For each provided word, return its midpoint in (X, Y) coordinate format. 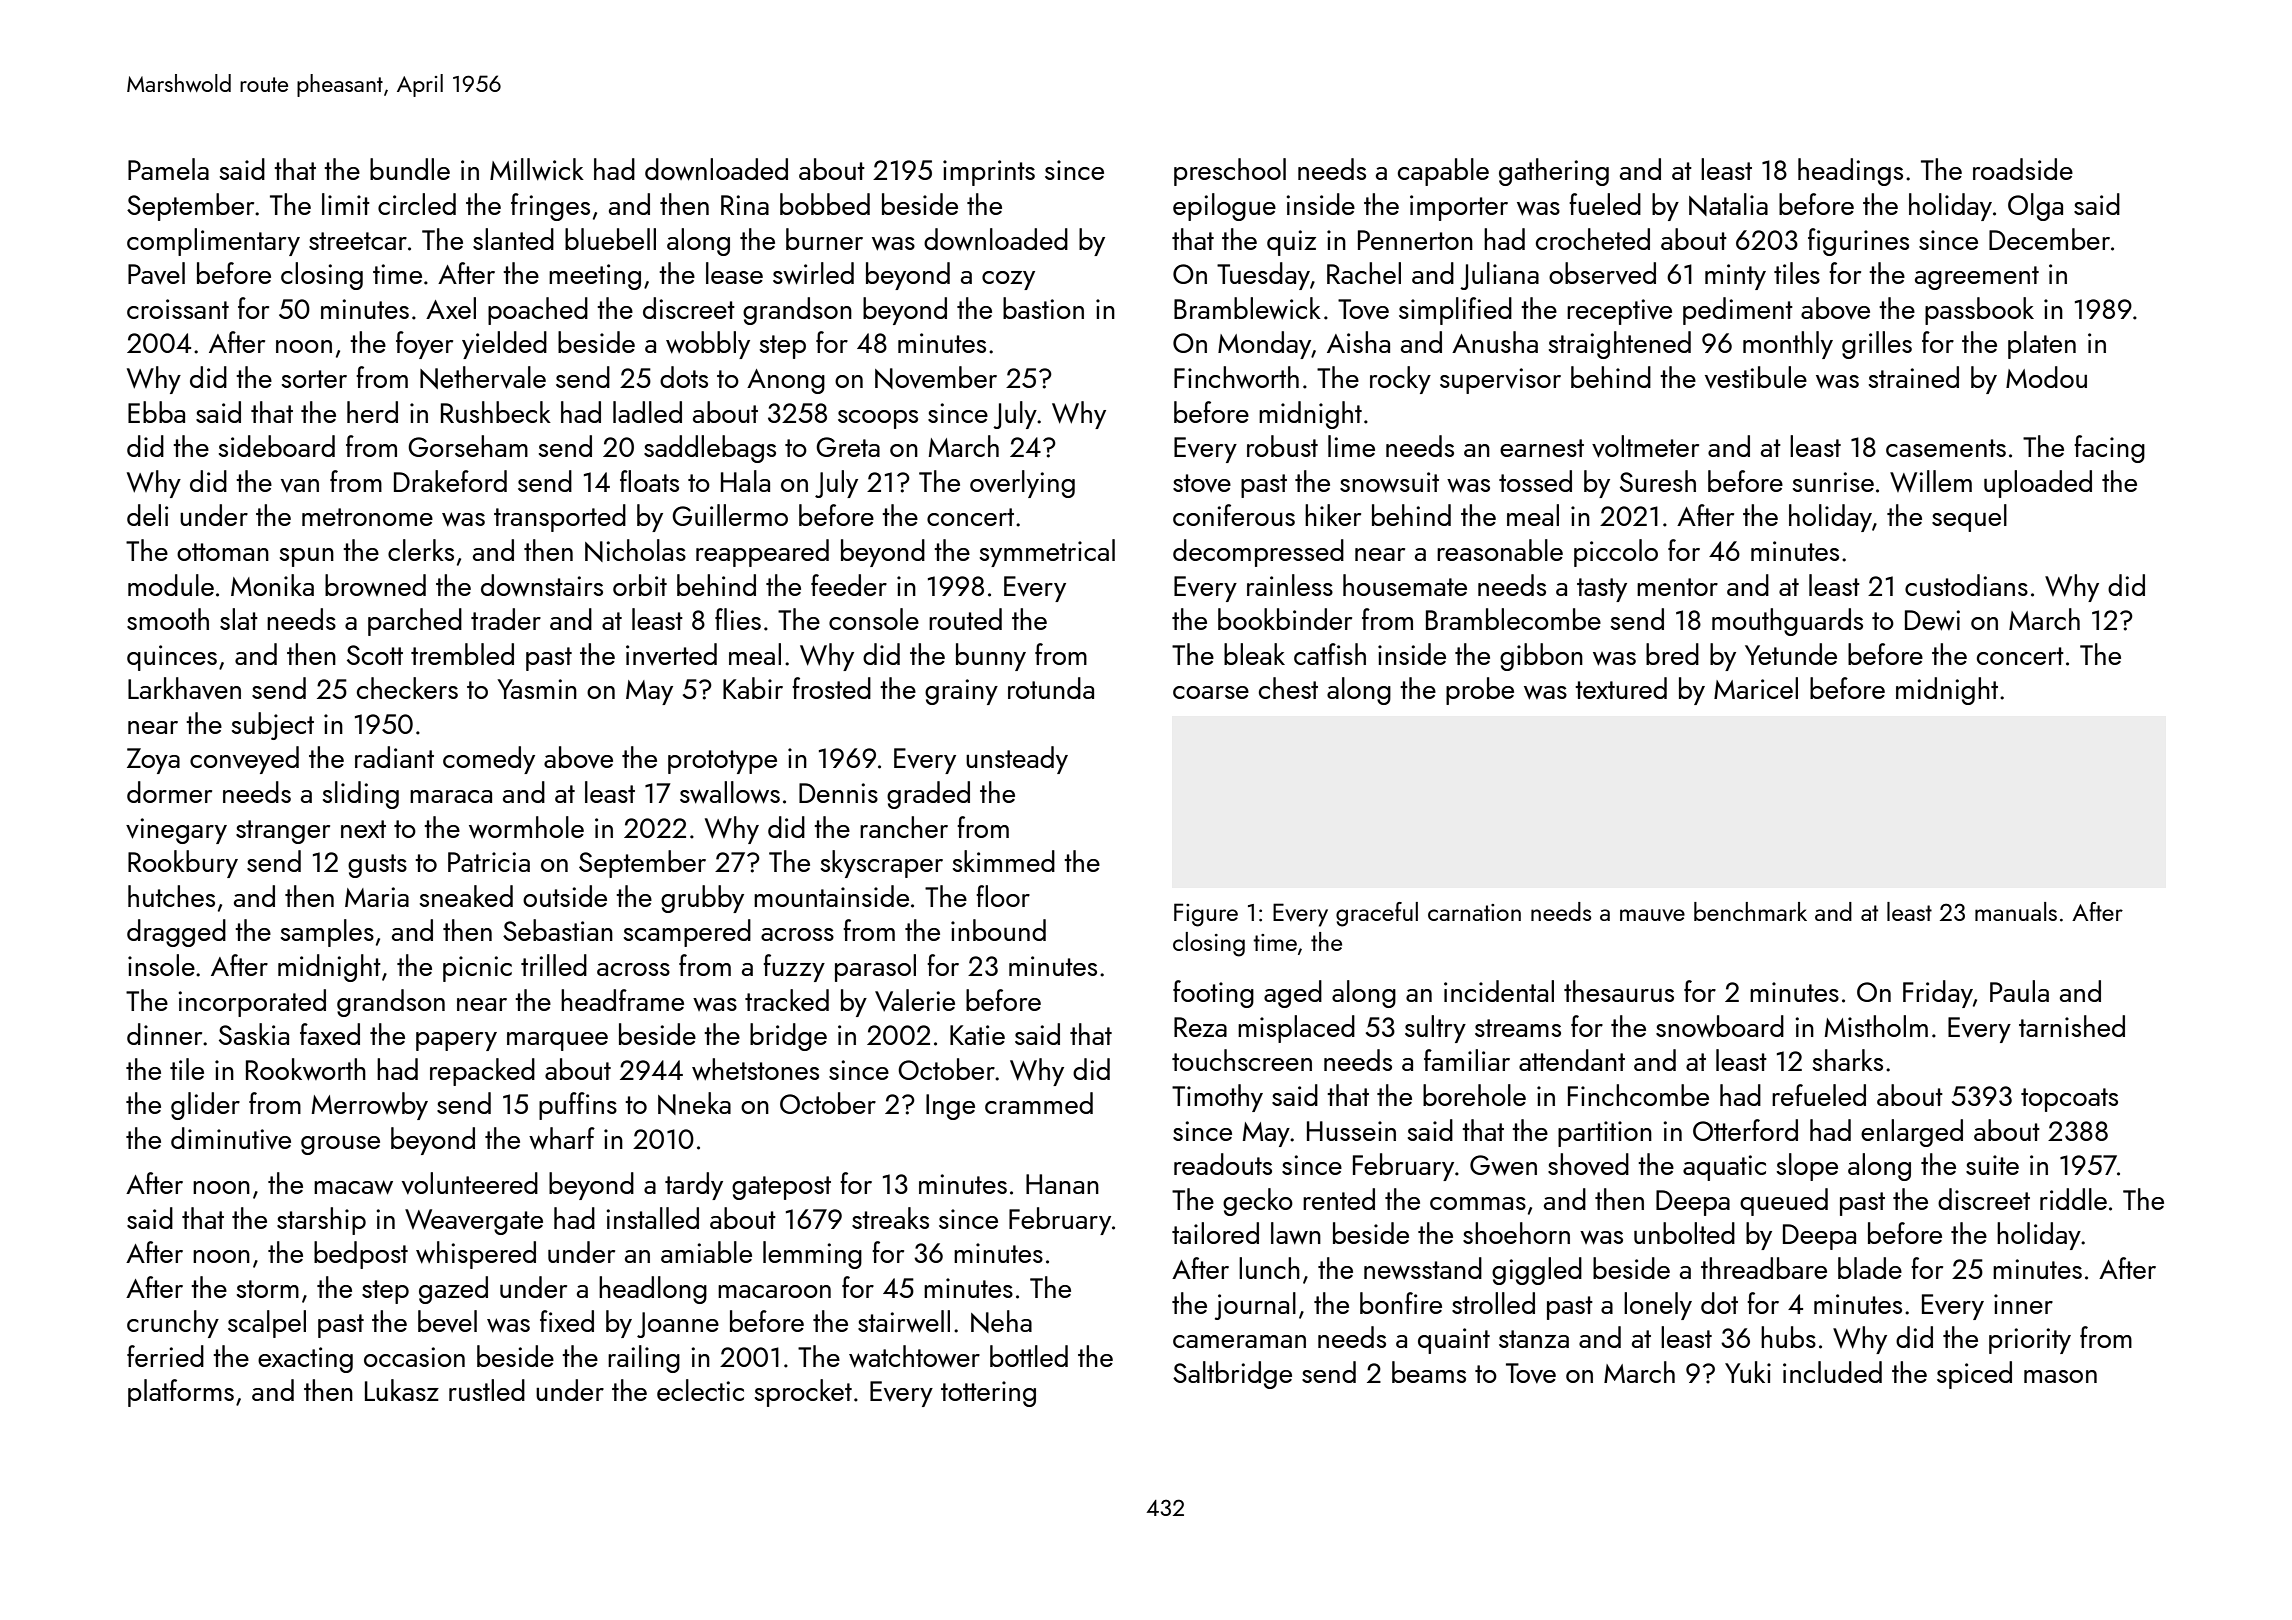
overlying (1022, 484)
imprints (989, 173)
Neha (1001, 1321)
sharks (1848, 1060)
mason (2060, 1376)
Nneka (694, 1103)
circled (417, 204)
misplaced (1296, 1029)
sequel (1969, 518)
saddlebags (710, 449)
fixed (567, 1321)
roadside (2023, 169)
